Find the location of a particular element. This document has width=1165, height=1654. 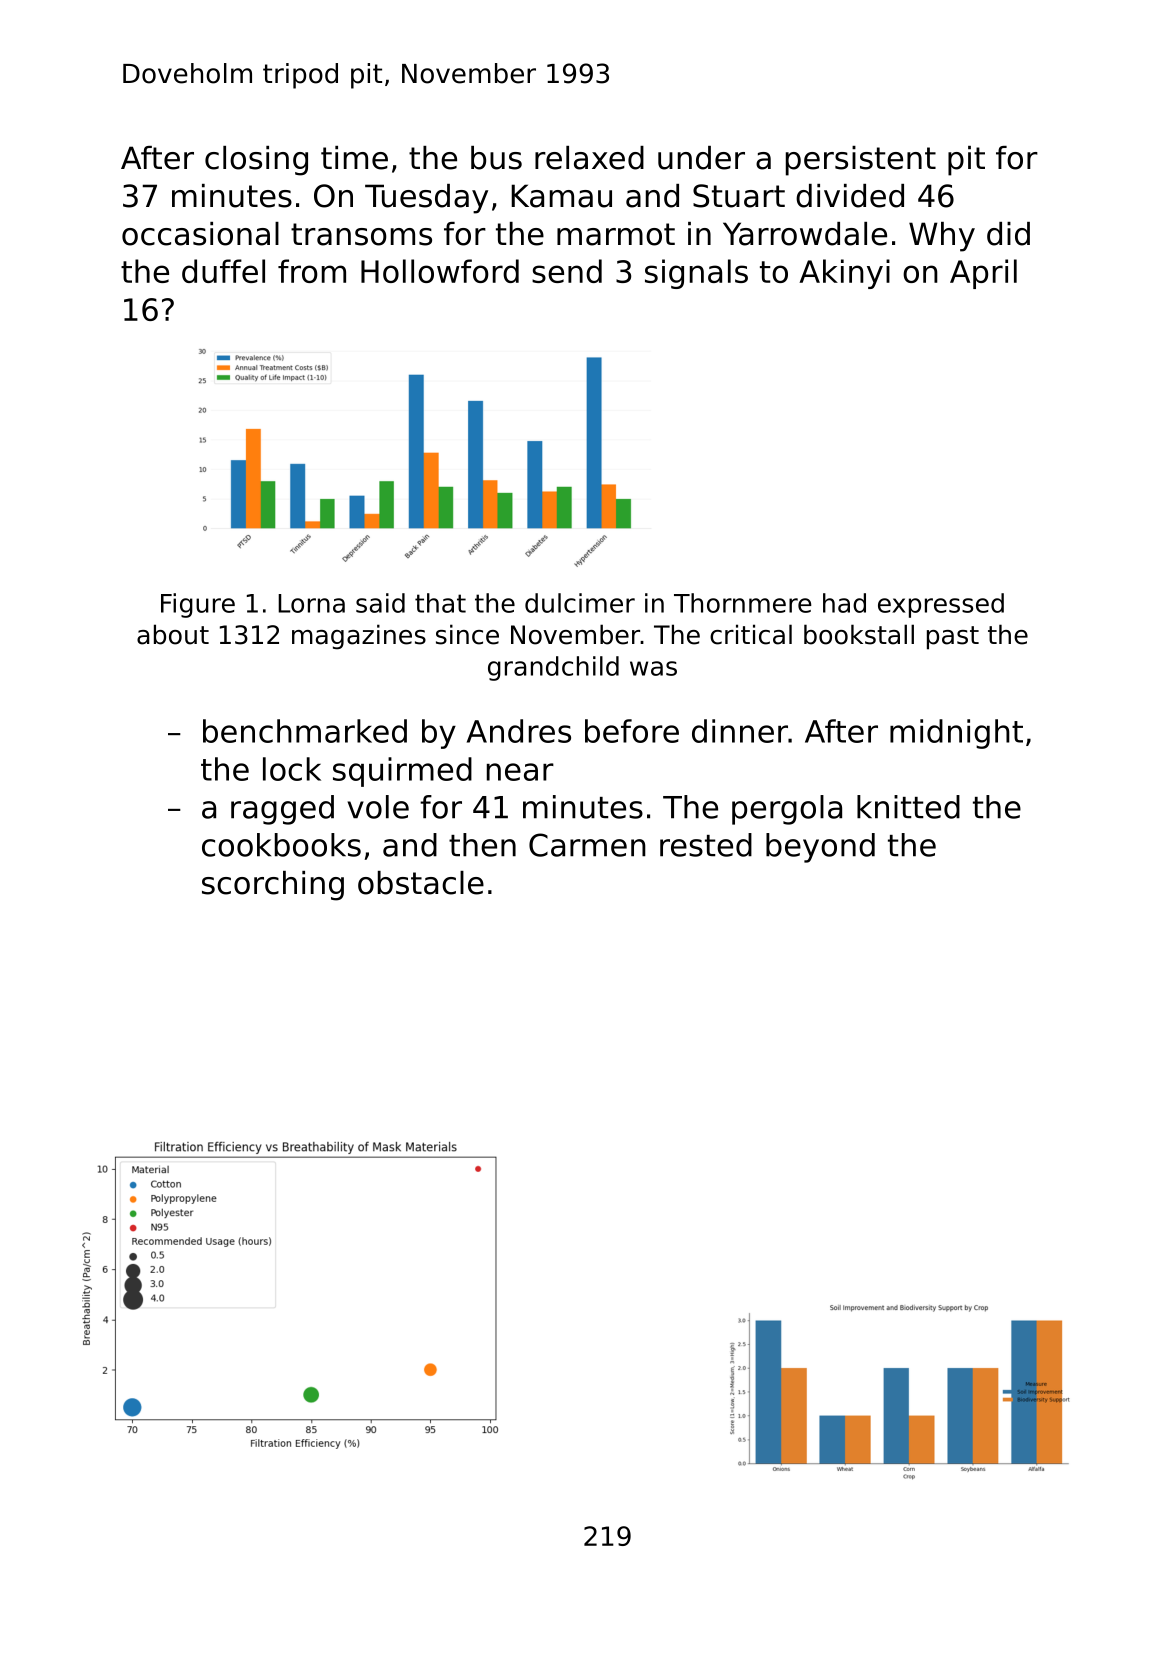

expressed is located at coordinates (941, 605).
